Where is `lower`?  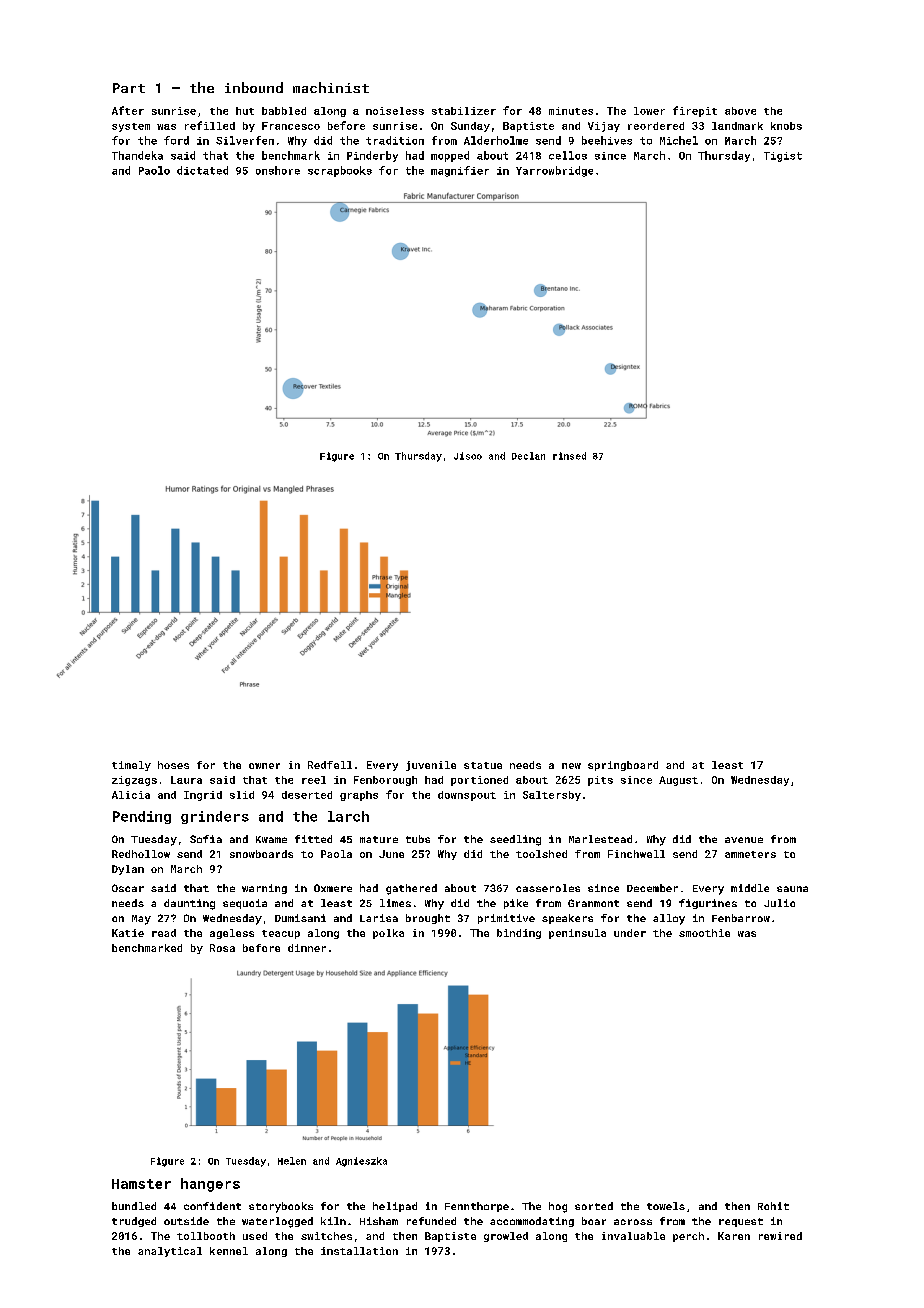
lower is located at coordinates (649, 111).
